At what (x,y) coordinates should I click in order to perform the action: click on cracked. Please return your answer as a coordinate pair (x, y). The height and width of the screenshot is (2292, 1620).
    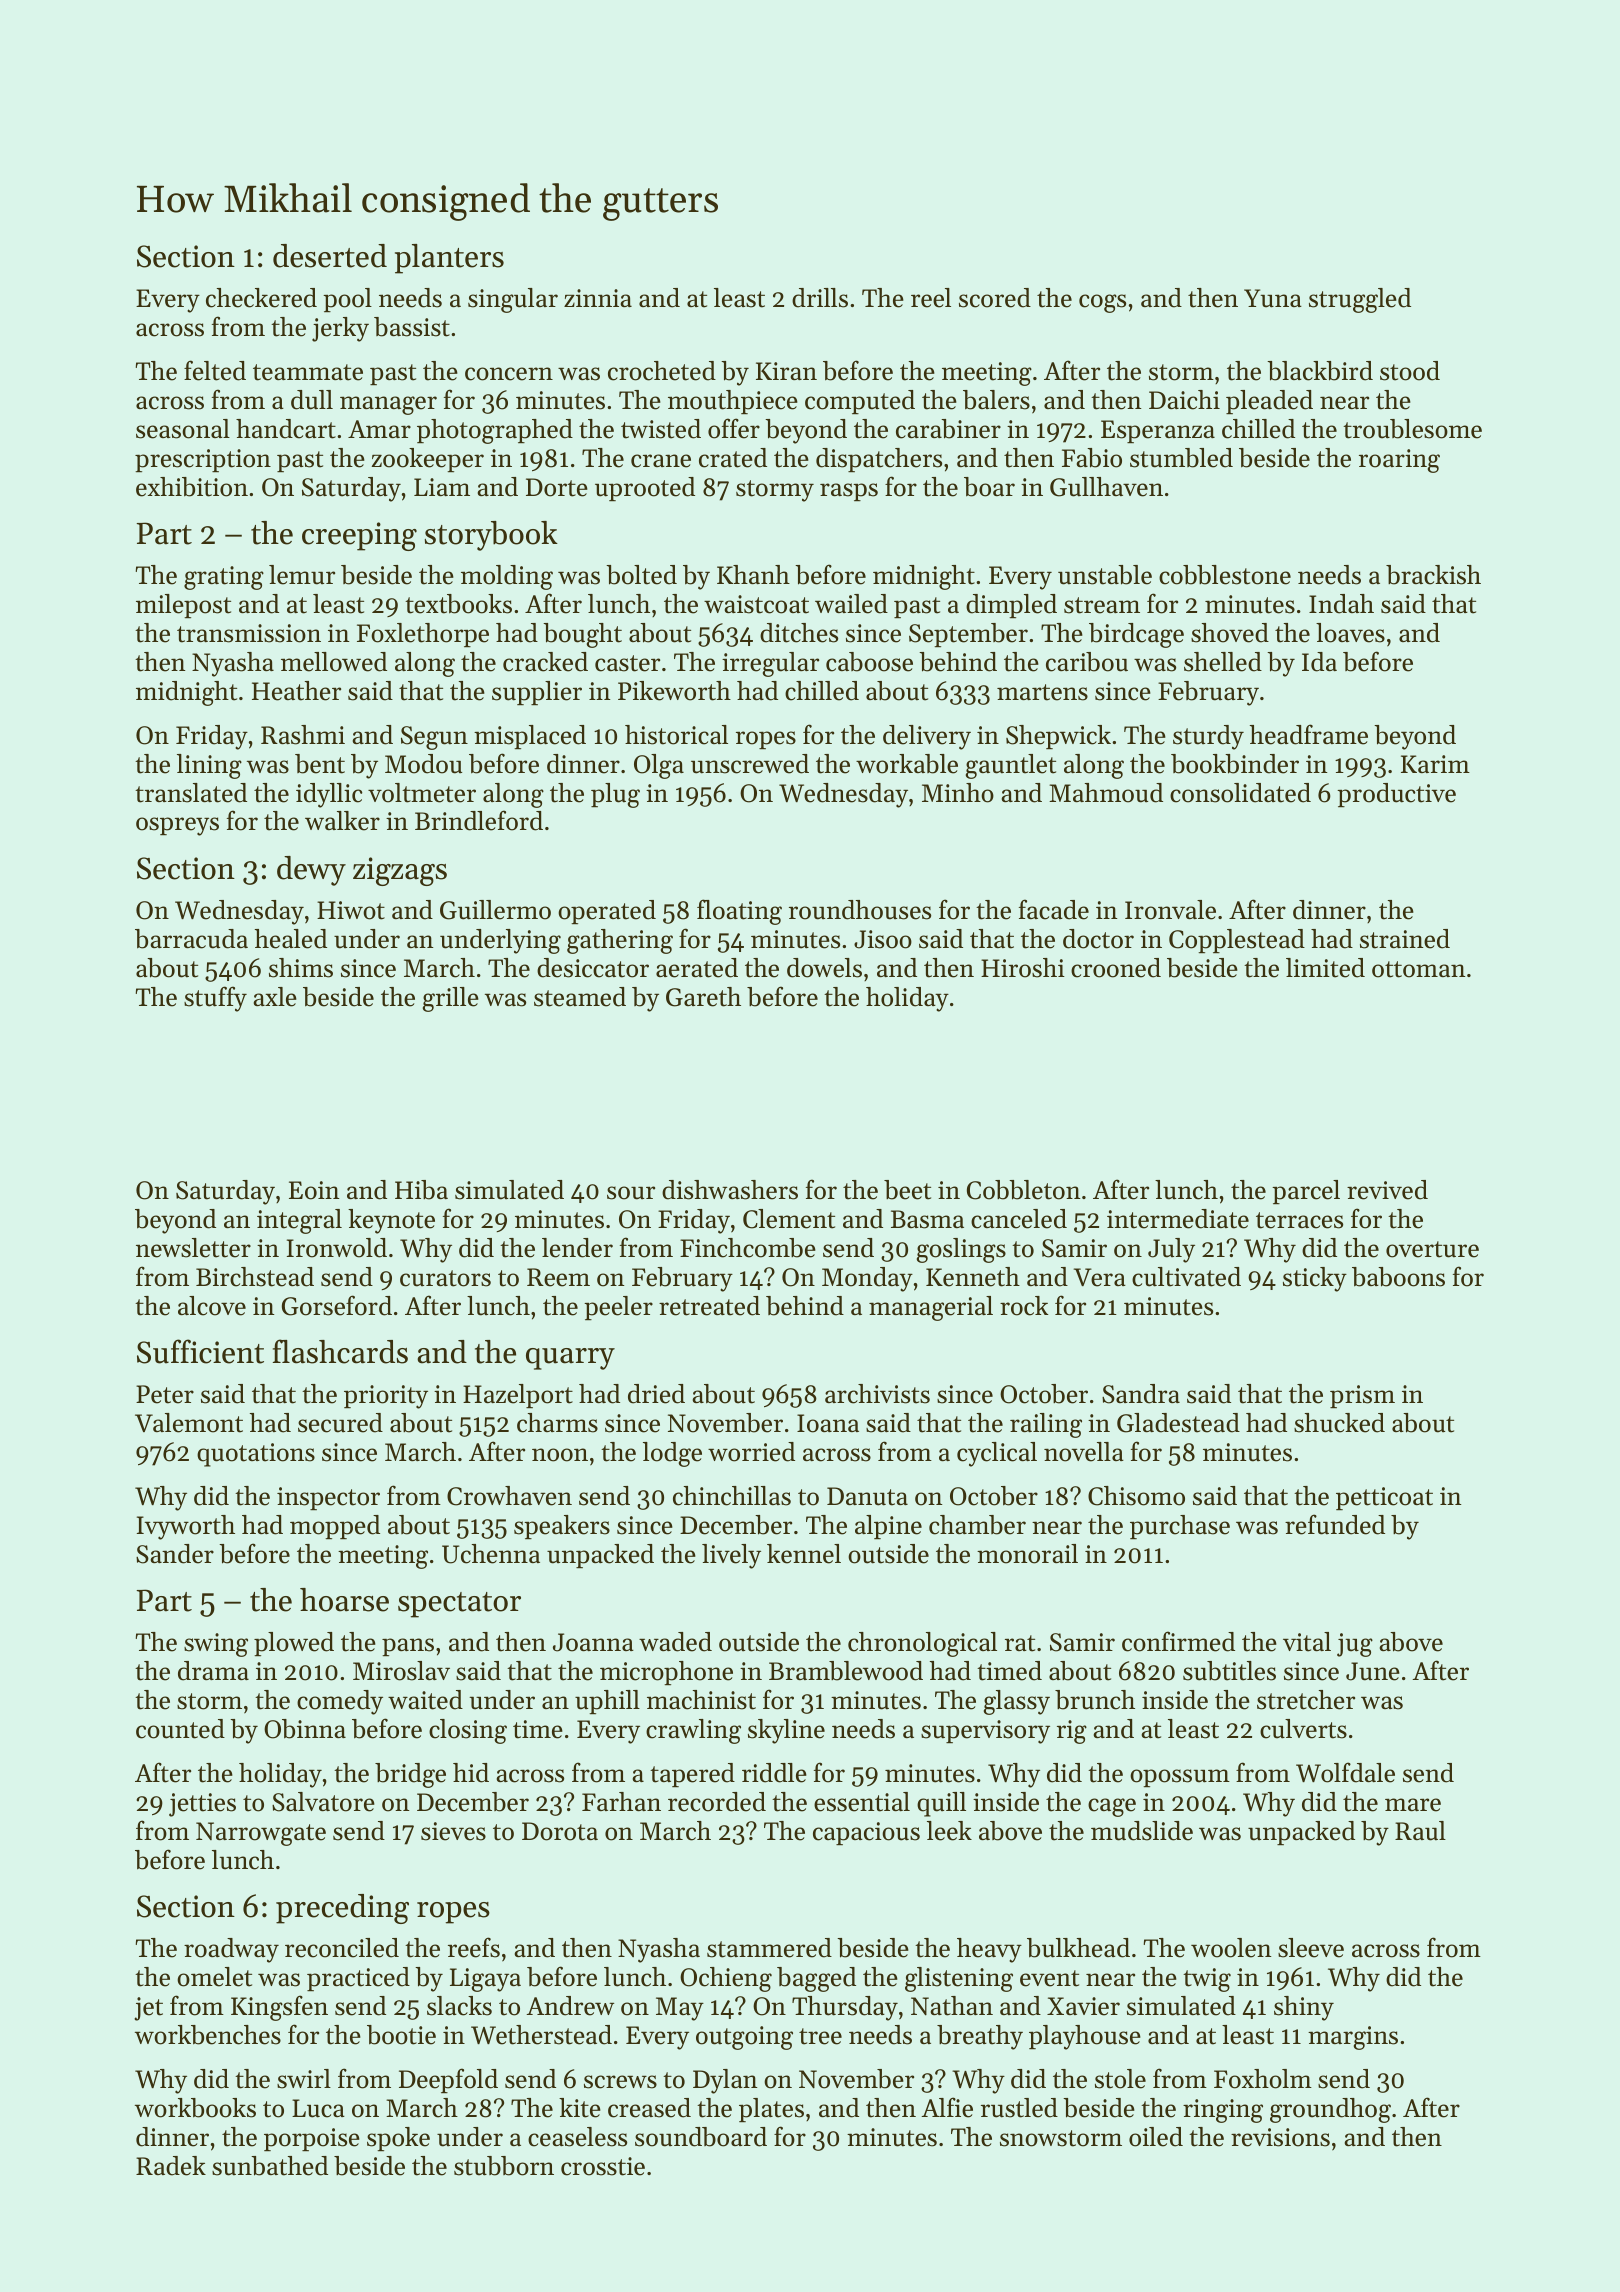
    Looking at the image, I should click on (545, 662).
